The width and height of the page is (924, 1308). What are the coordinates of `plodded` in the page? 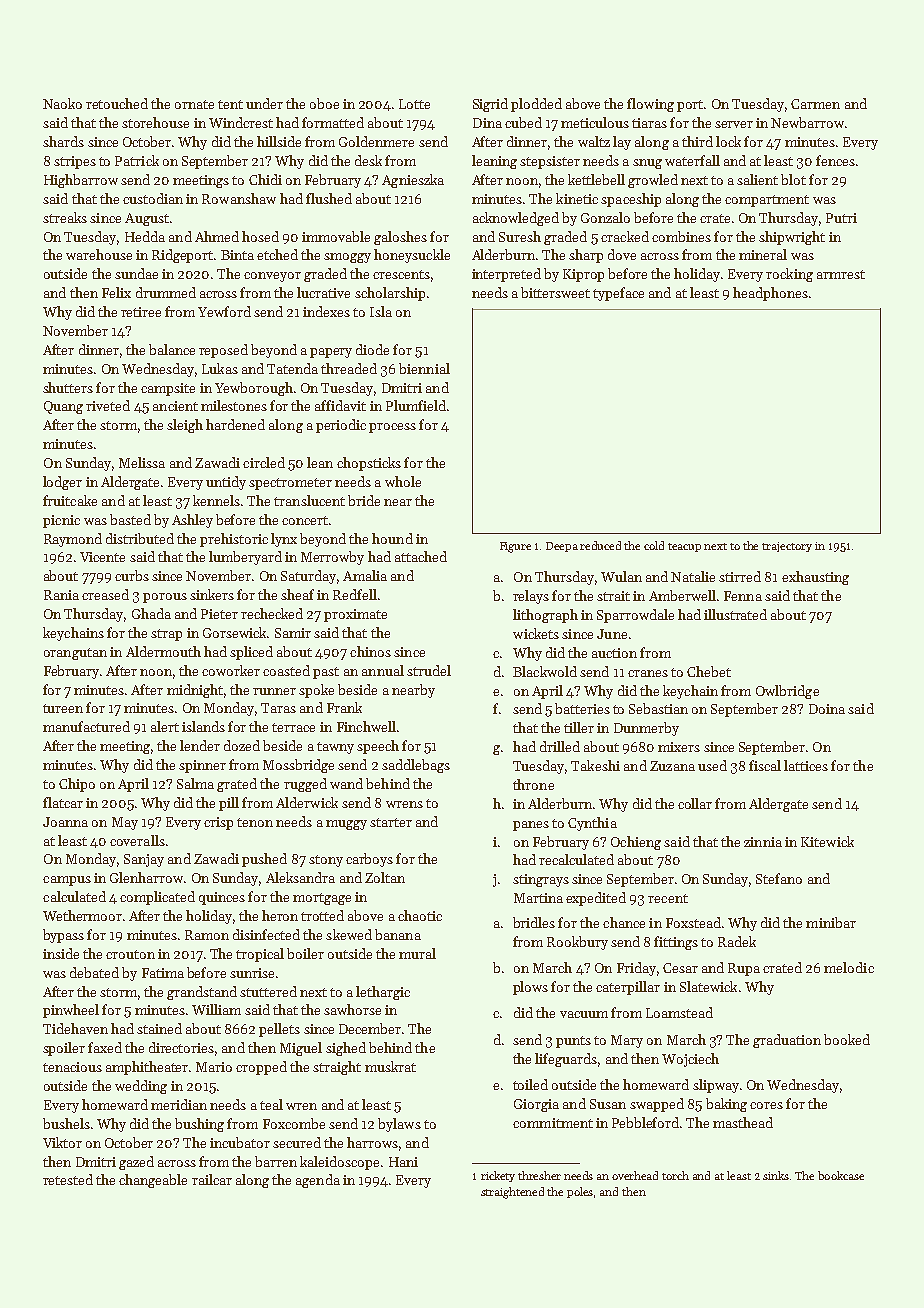 It's located at (536, 105).
